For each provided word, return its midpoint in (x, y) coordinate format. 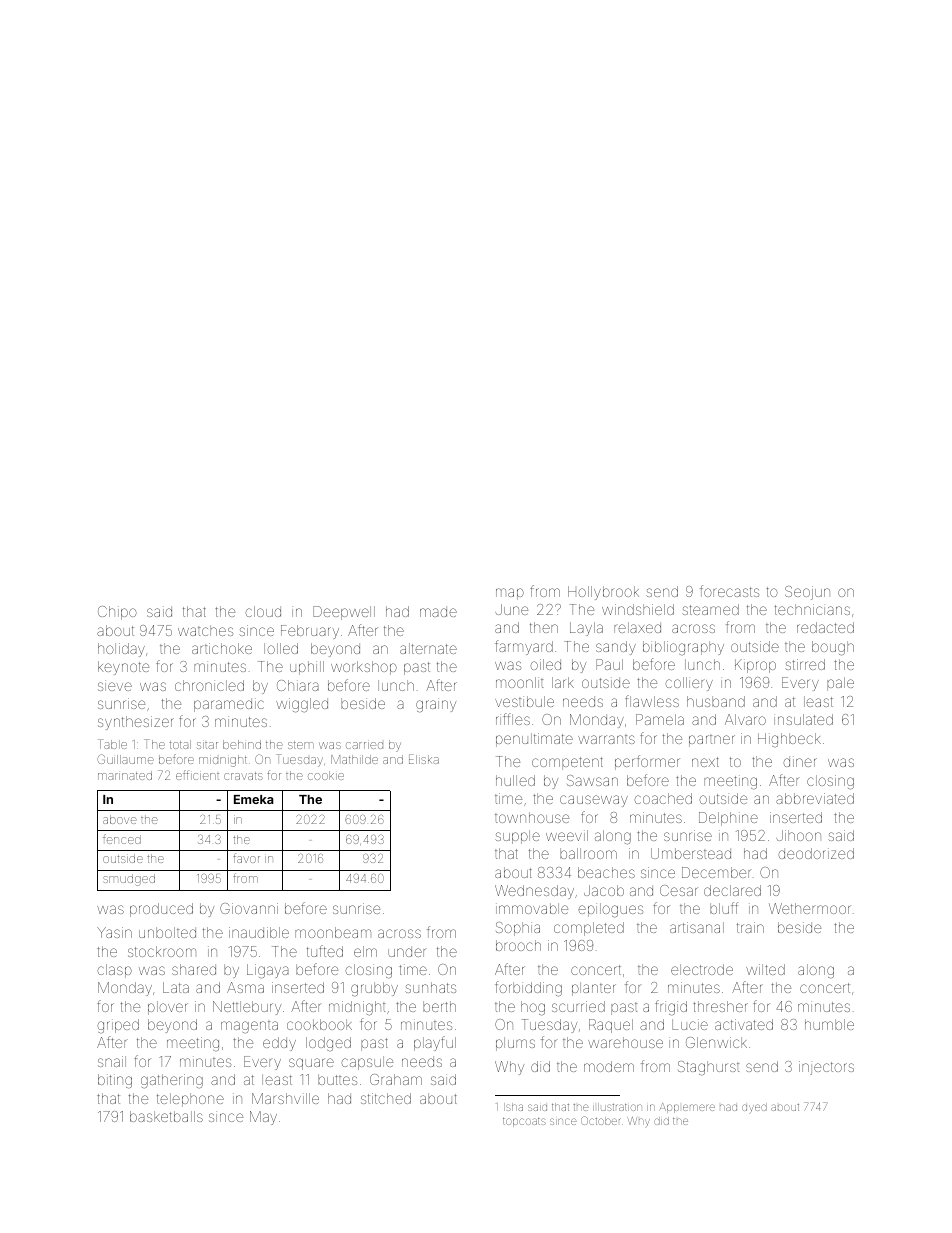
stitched (386, 1098)
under (407, 951)
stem (301, 745)
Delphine (728, 819)
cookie (326, 775)
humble (829, 1024)
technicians (812, 609)
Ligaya (268, 971)
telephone (190, 1100)
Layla (586, 629)
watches (205, 630)
